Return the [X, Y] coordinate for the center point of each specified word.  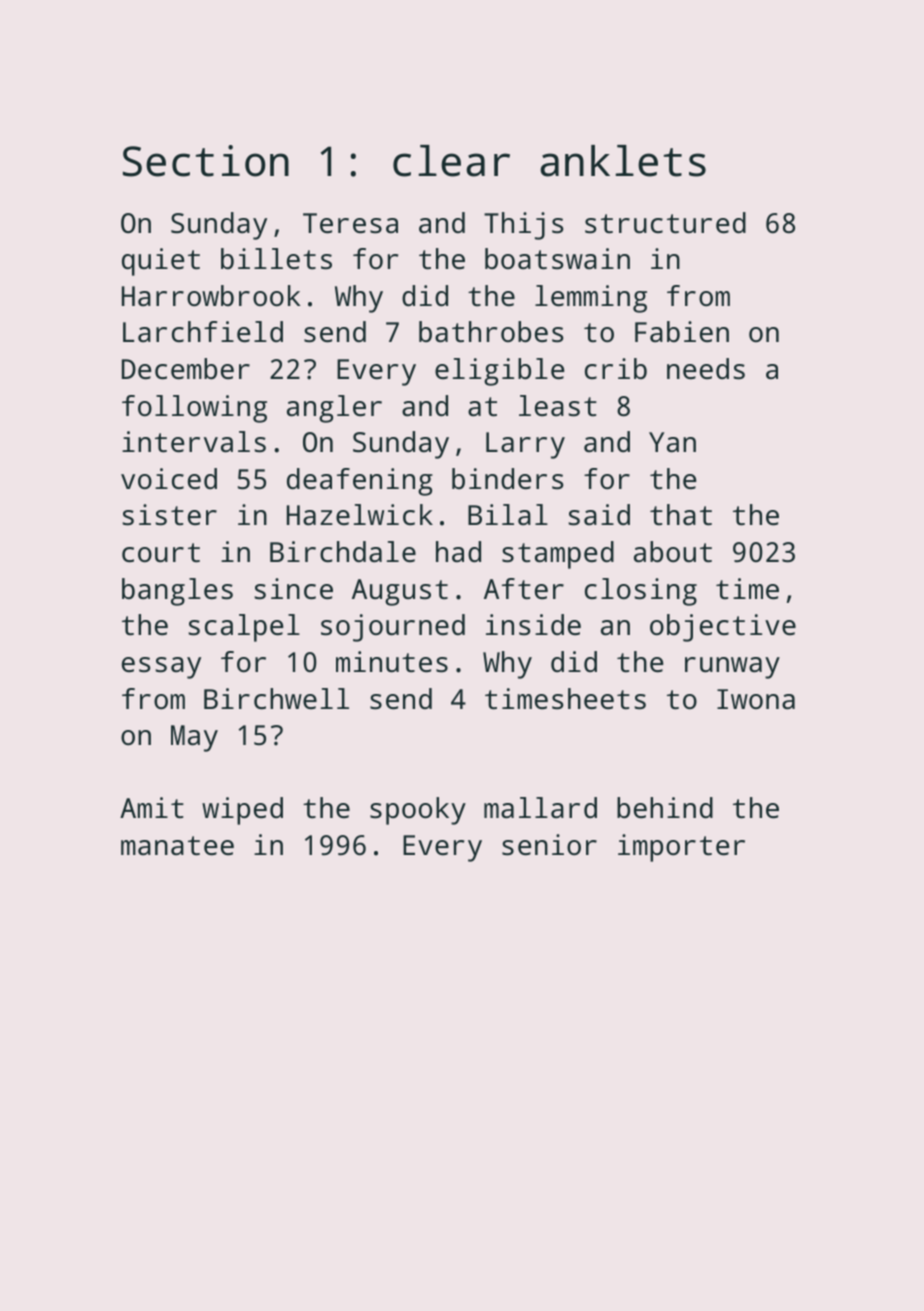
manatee [177, 846]
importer [681, 848]
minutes [392, 662]
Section [206, 161]
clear [451, 161]
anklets [623, 161]
